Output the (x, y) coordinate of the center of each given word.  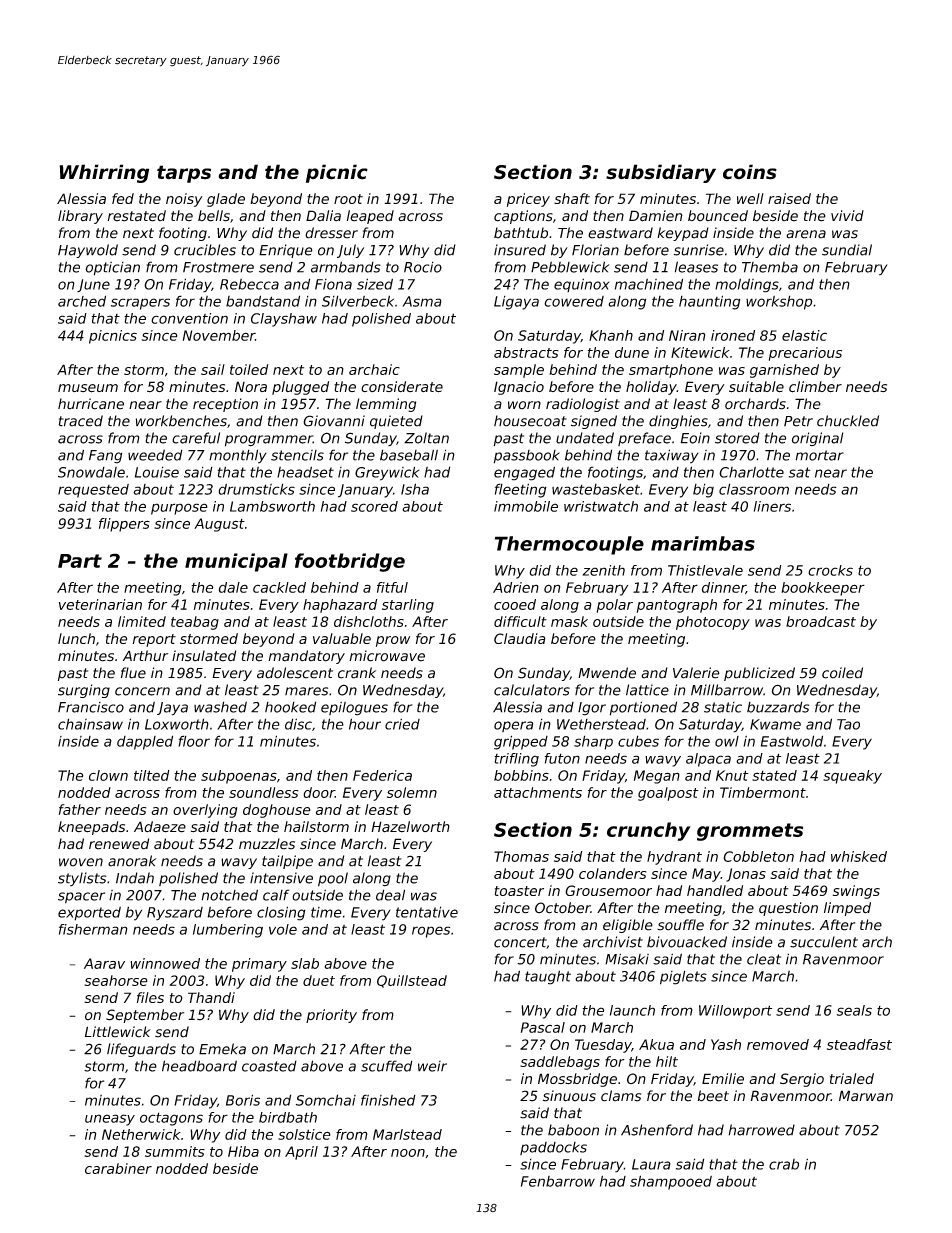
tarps (184, 174)
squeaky (852, 777)
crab (784, 1164)
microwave (387, 656)
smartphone (671, 371)
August (219, 525)
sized (375, 284)
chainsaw (90, 724)
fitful (392, 587)
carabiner (118, 1168)
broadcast (821, 621)
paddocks (553, 1148)
